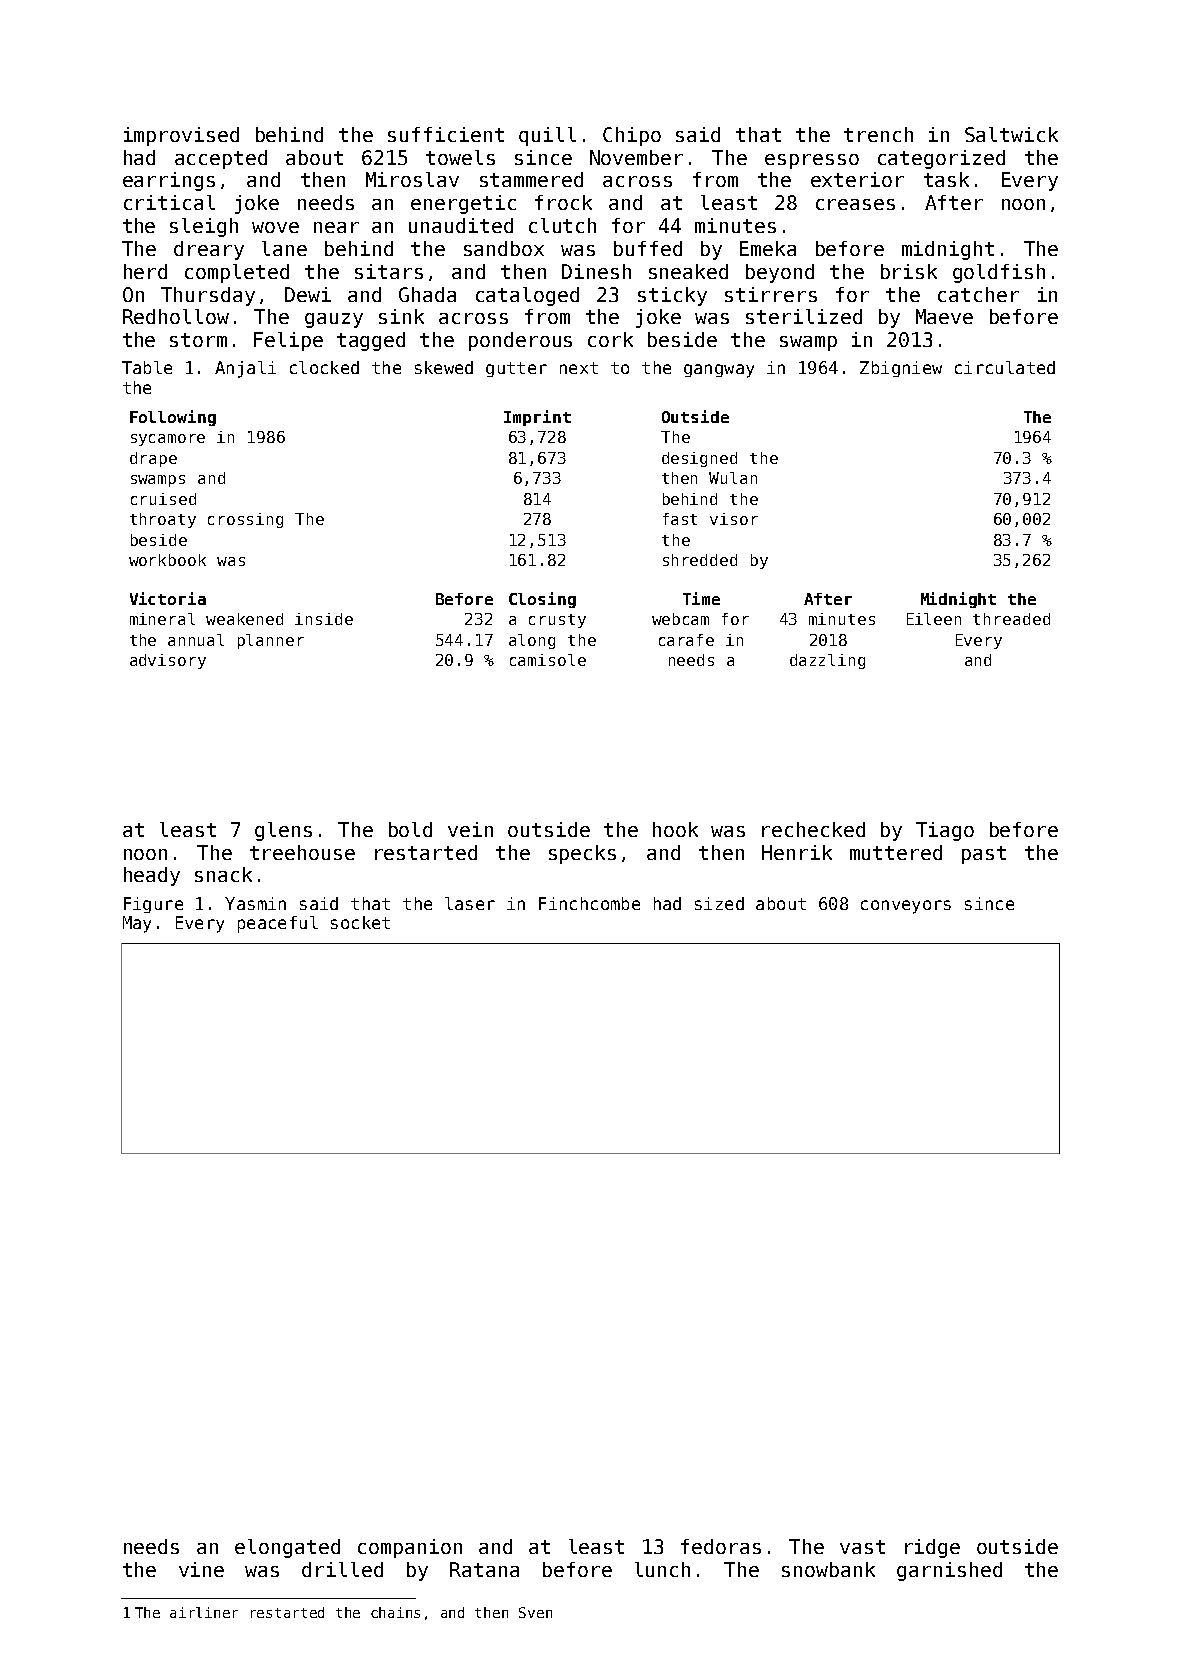  What do you see at coordinates (410, 1548) in the document?
I see `companion` at bounding box center [410, 1548].
